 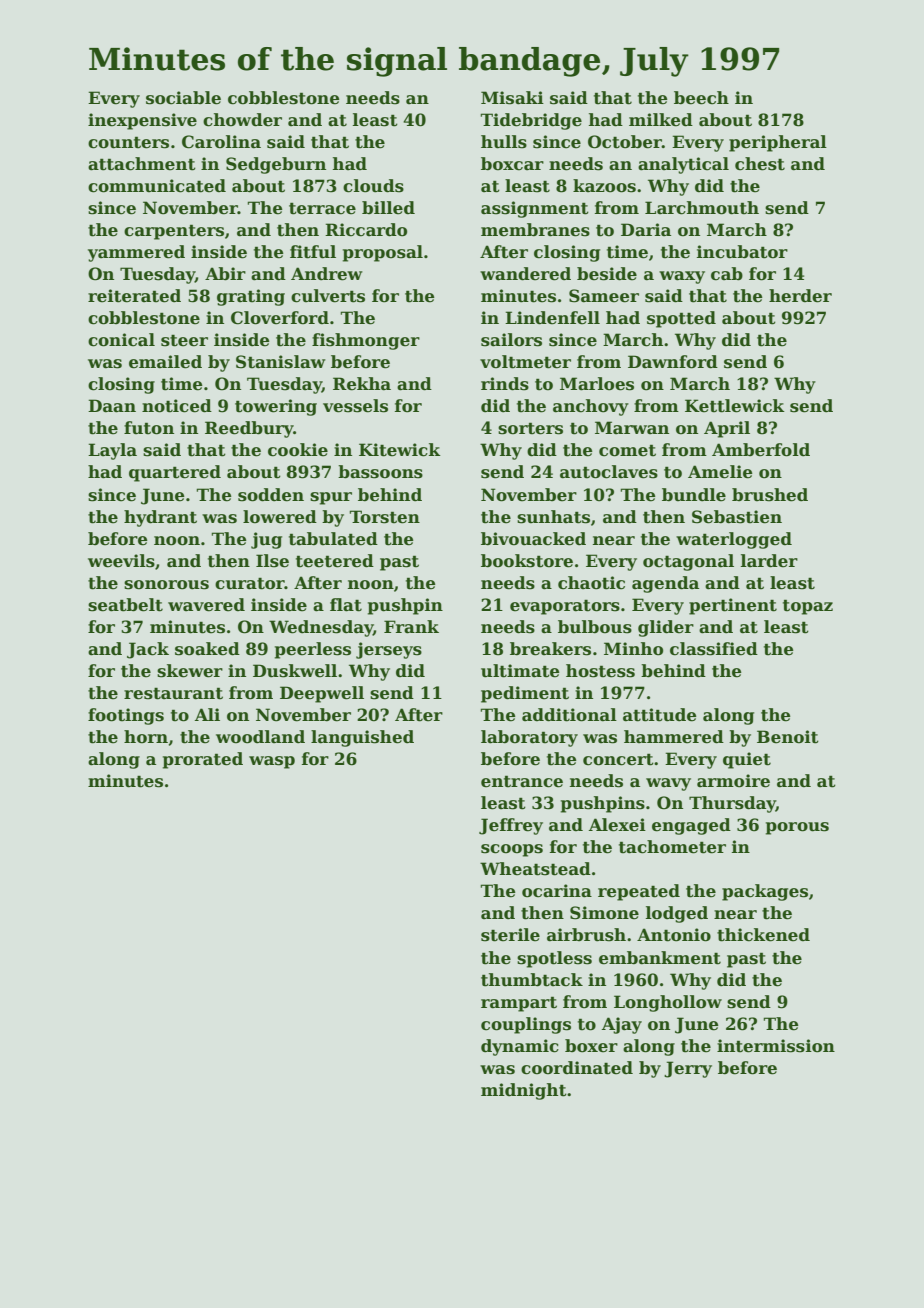 What do you see at coordinates (727, 274) in the screenshot?
I see `cab` at bounding box center [727, 274].
